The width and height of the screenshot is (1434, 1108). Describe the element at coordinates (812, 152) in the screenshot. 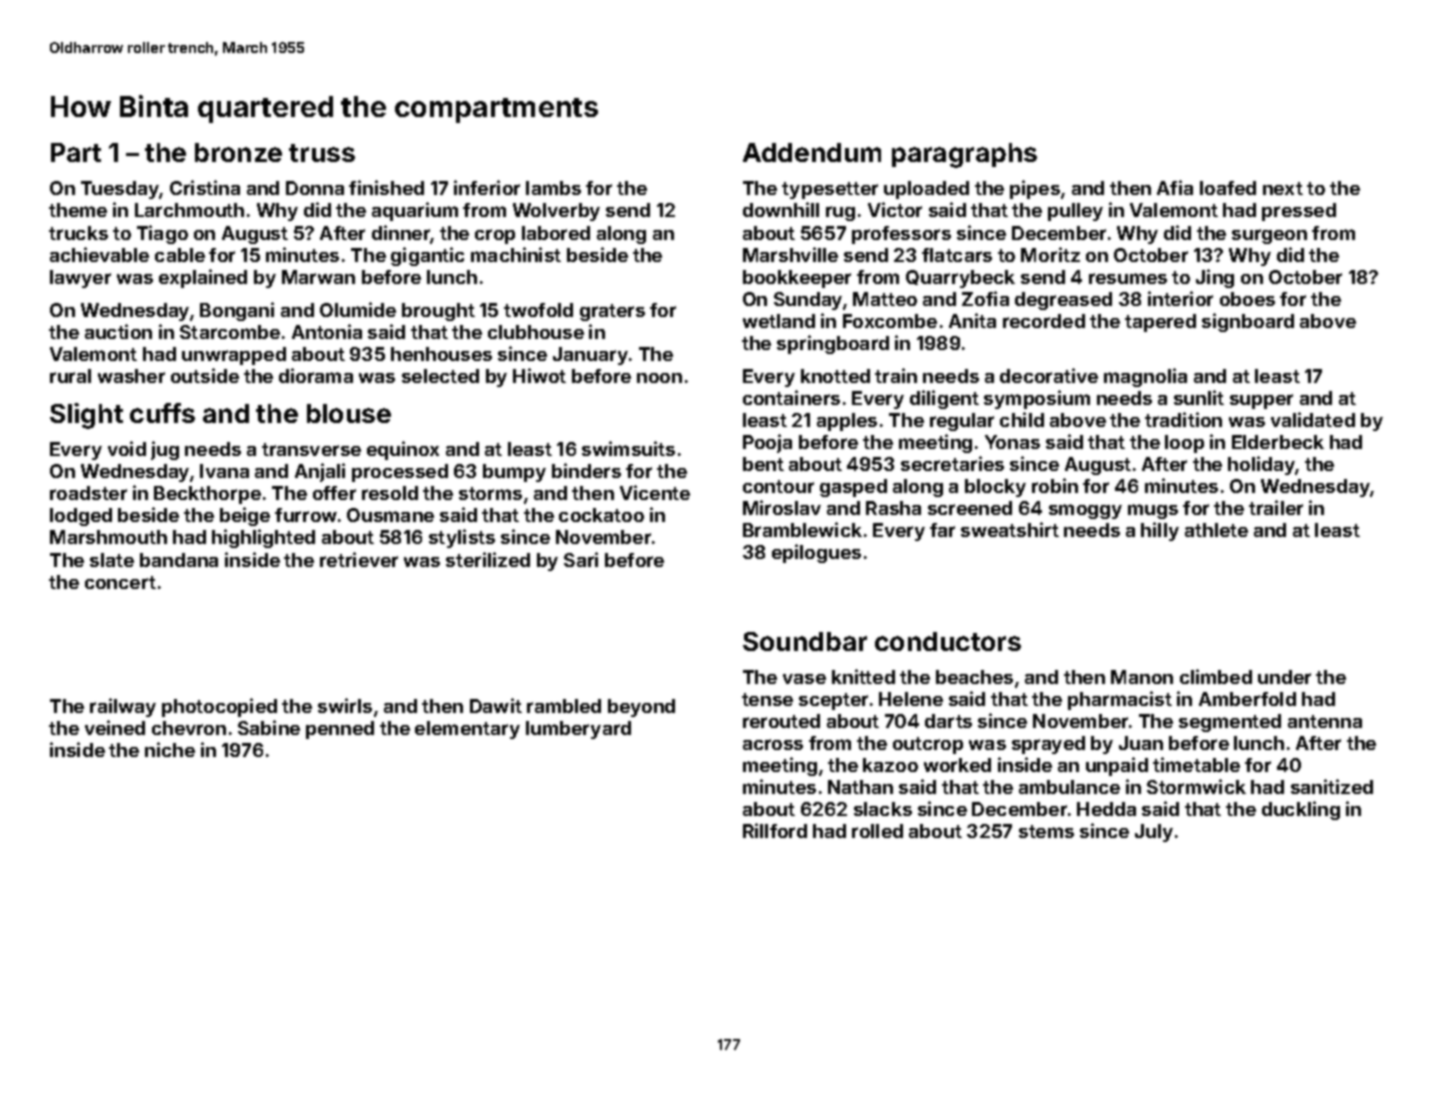

I see `Addendum` at that location.
